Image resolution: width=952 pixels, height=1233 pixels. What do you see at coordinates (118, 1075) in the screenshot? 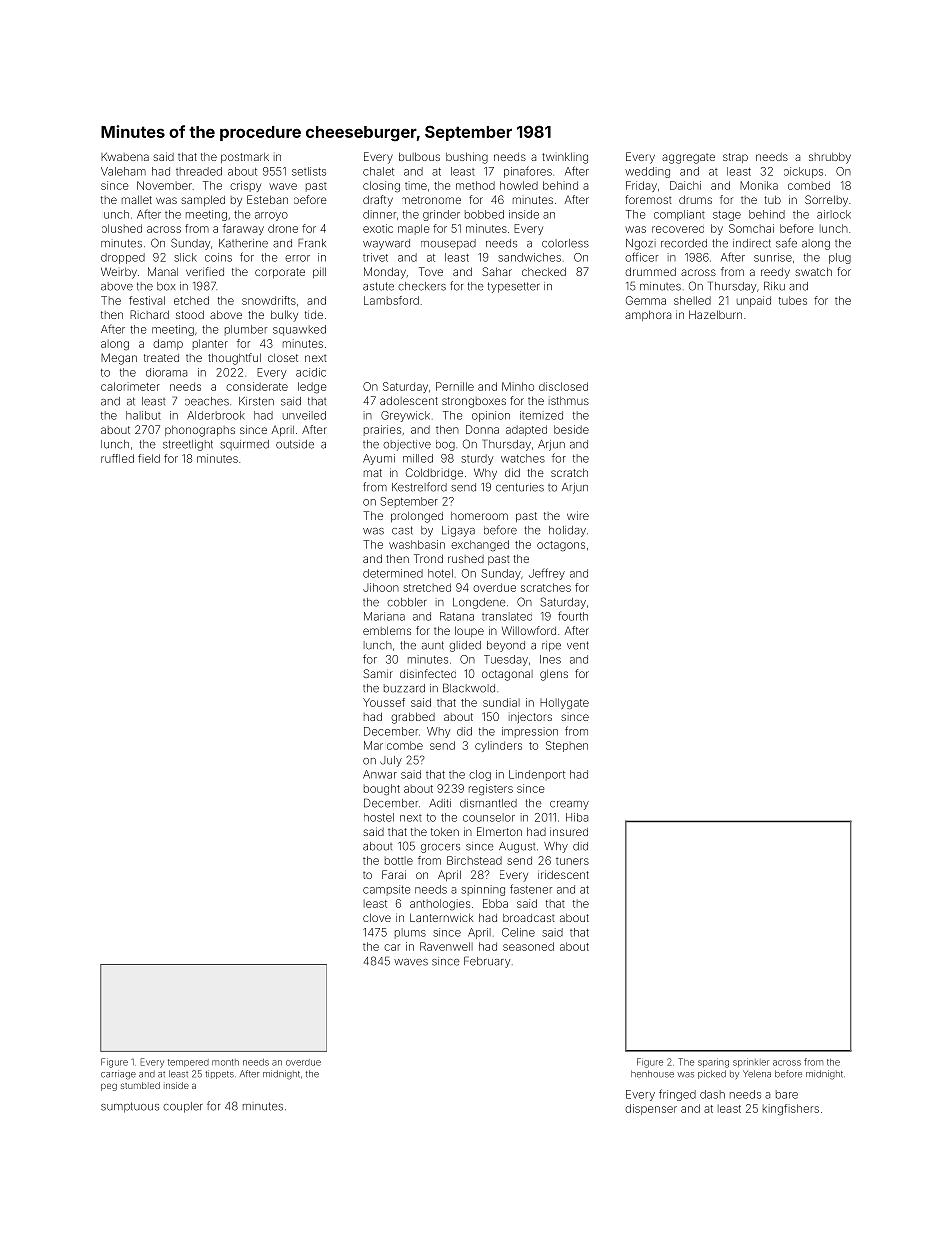
I see `carriage` at bounding box center [118, 1075].
